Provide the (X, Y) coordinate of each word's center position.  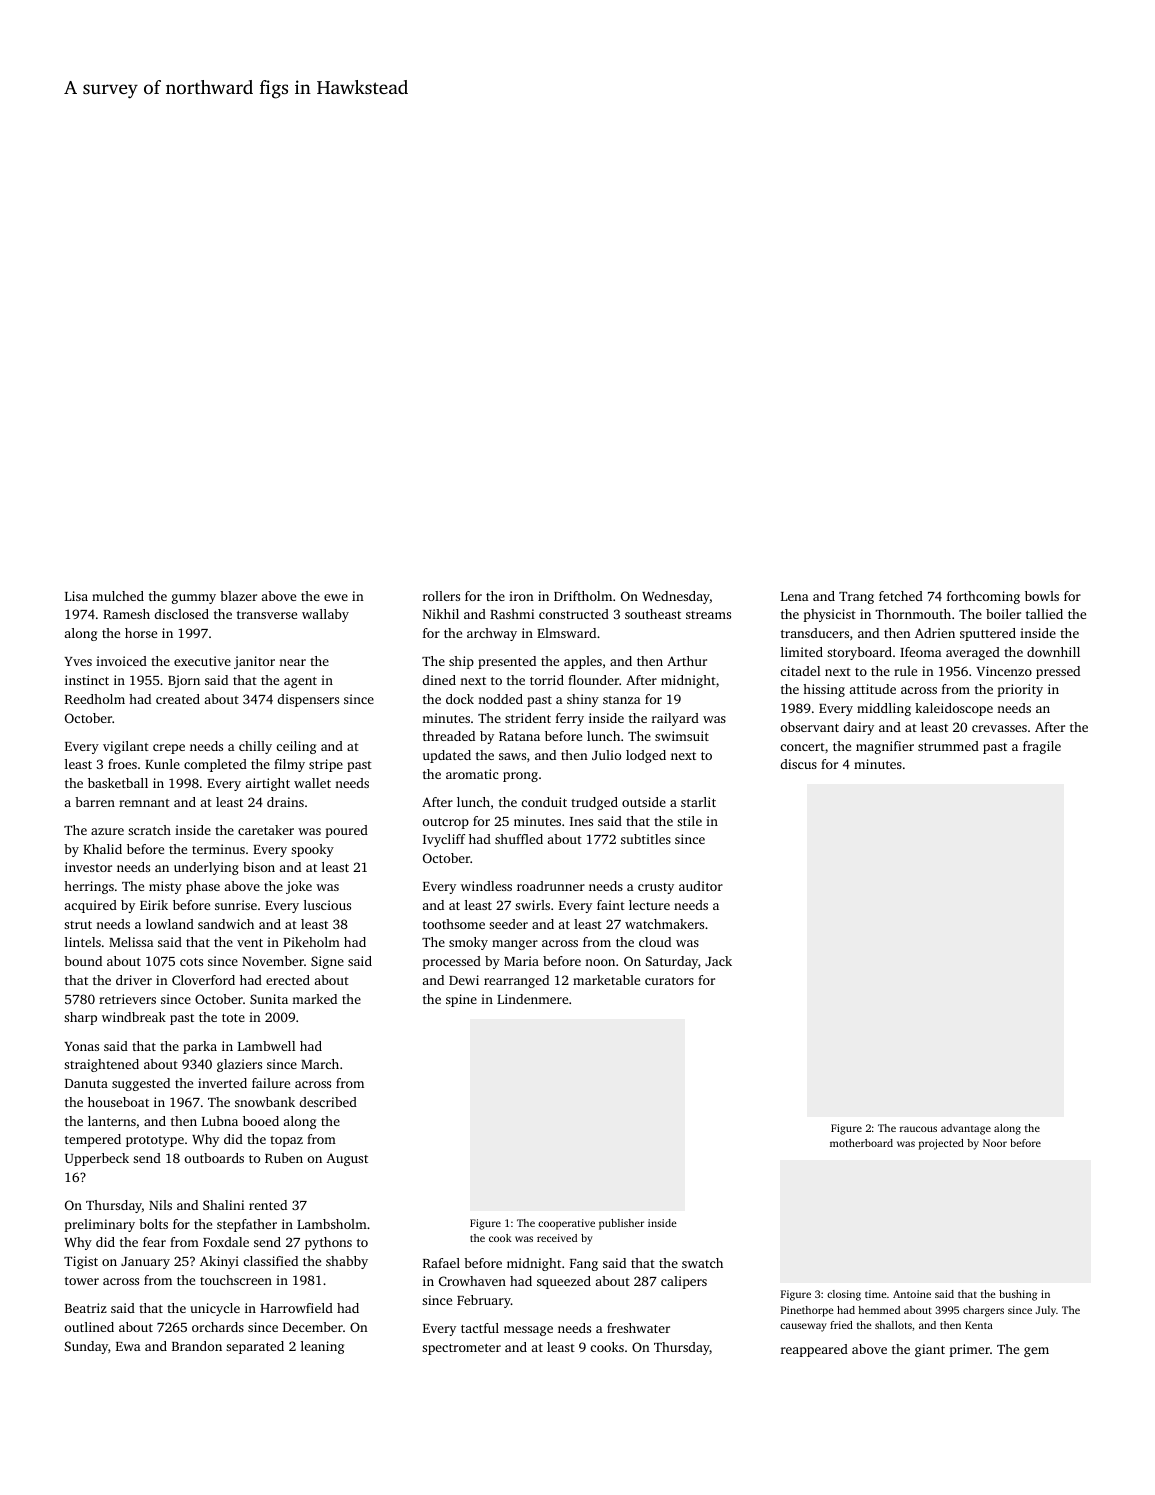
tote (233, 1018)
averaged (973, 653)
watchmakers (664, 924)
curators (669, 981)
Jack (718, 961)
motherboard (861, 1143)
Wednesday (676, 597)
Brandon (197, 1346)
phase (203, 887)
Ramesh (126, 614)
